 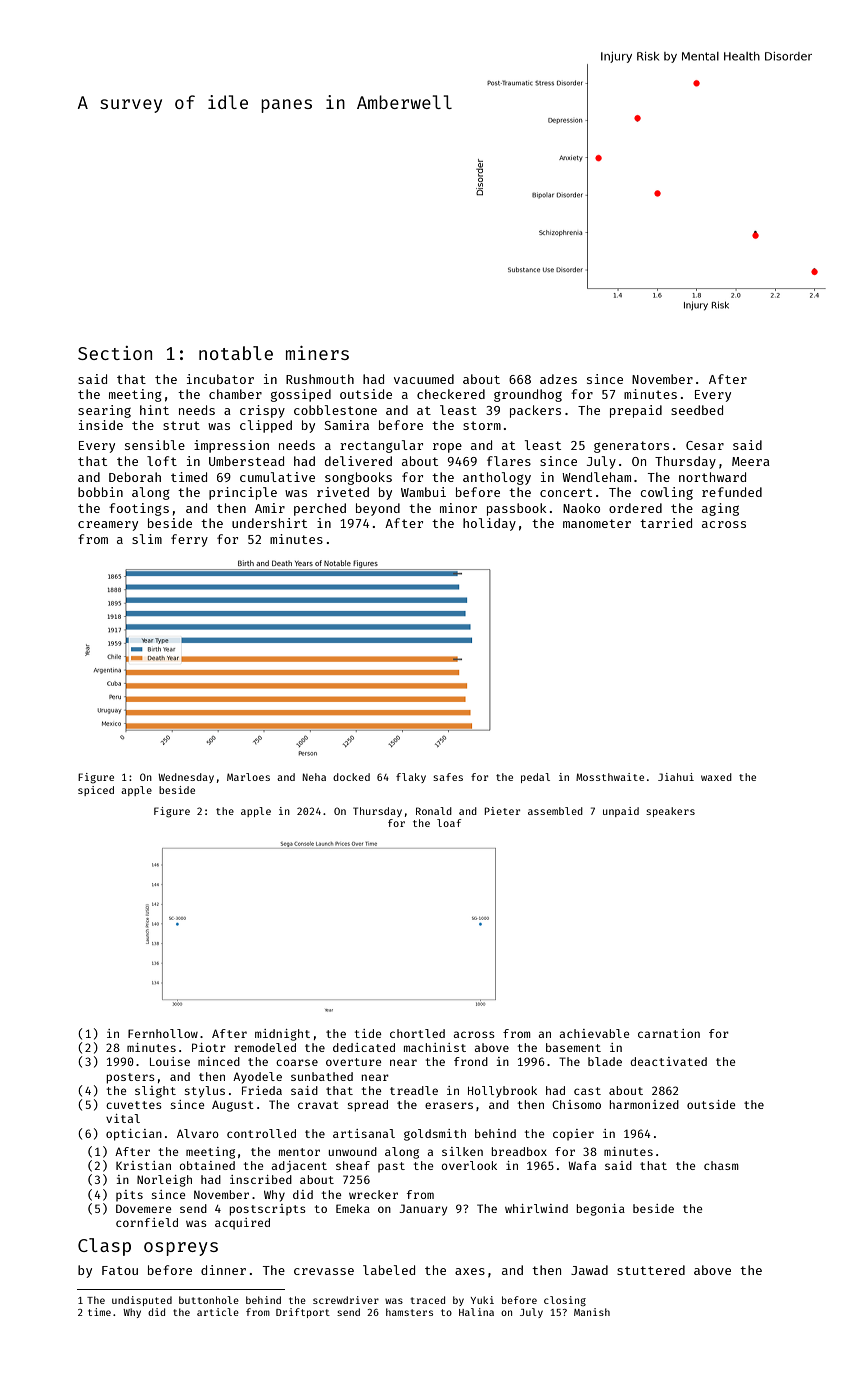 I want to click on spiced, so click(x=96, y=791).
